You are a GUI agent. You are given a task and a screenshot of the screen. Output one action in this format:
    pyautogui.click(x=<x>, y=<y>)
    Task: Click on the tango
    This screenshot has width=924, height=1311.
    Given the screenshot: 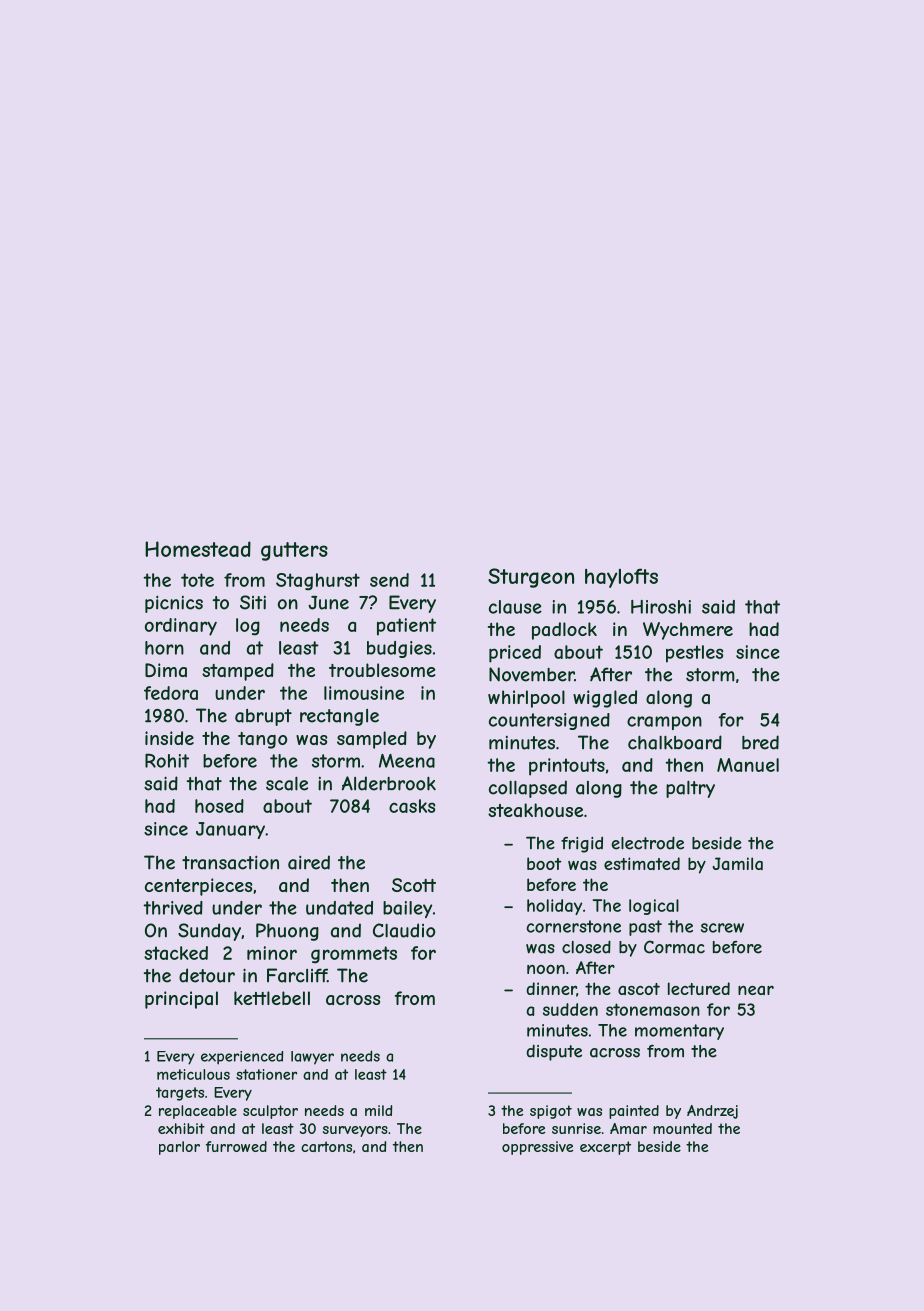 What is the action you would take?
    pyautogui.click(x=262, y=740)
